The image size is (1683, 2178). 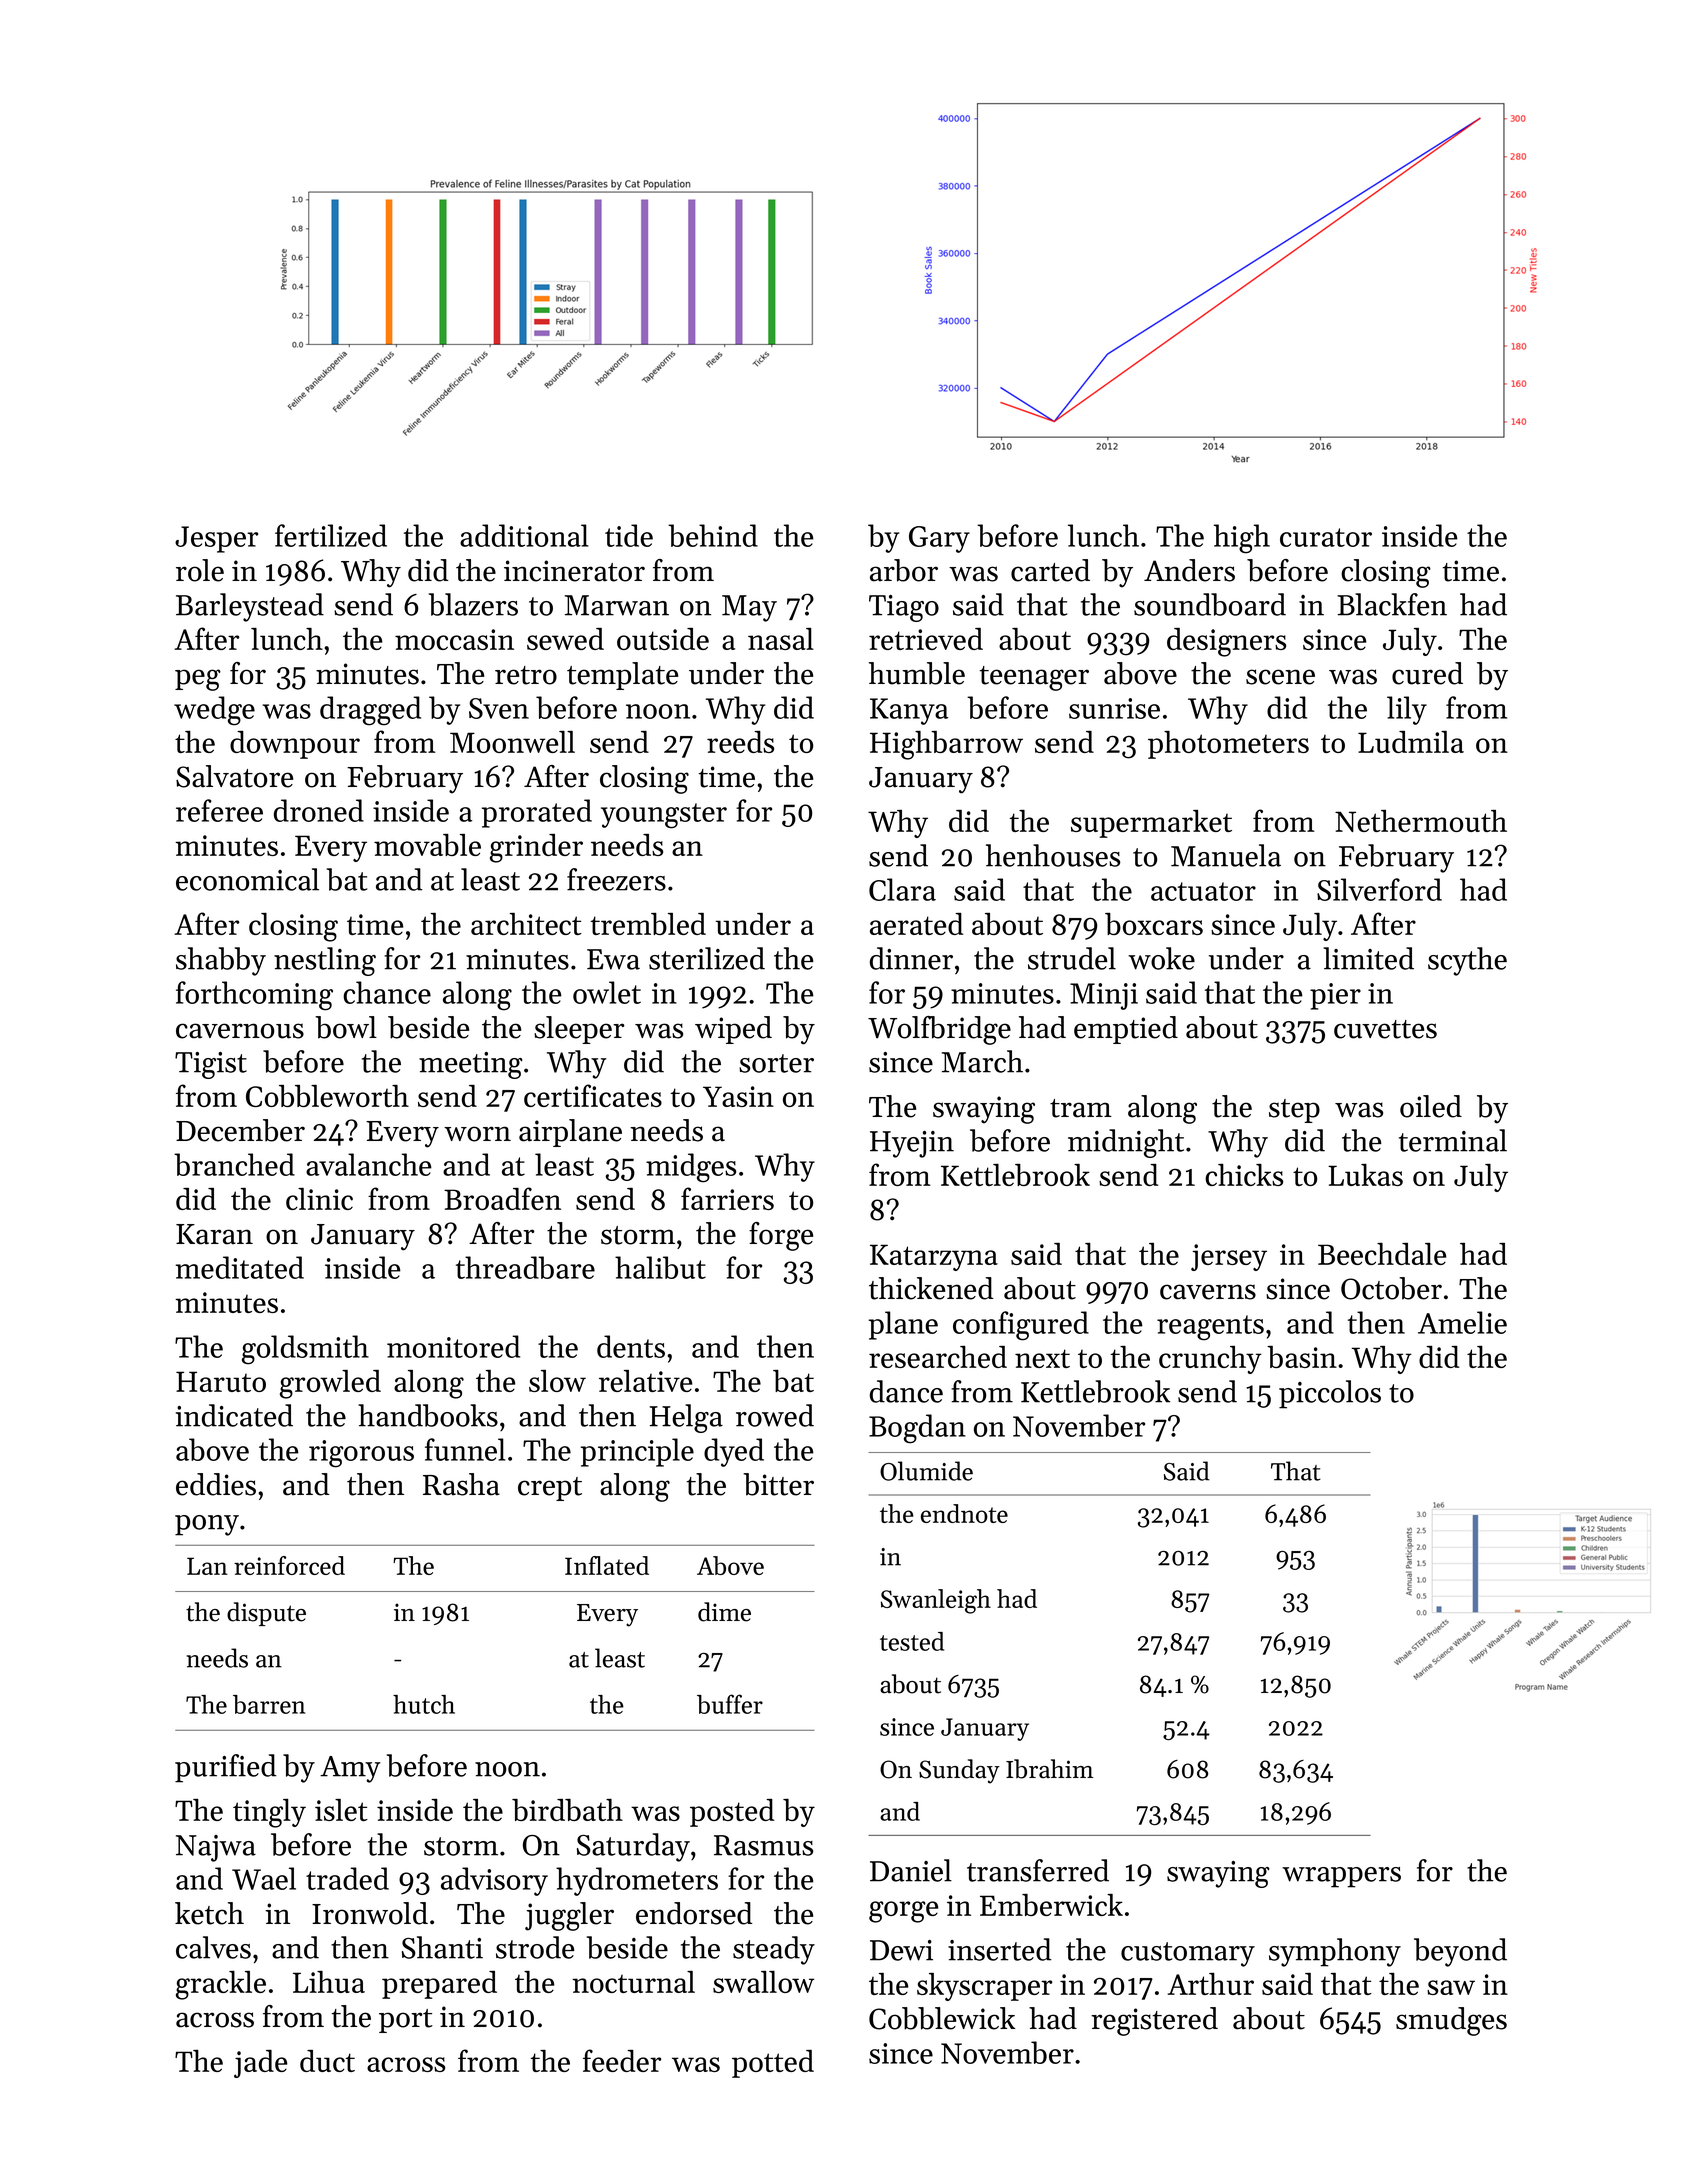 What do you see at coordinates (713, 535) in the page?
I see `behind` at bounding box center [713, 535].
